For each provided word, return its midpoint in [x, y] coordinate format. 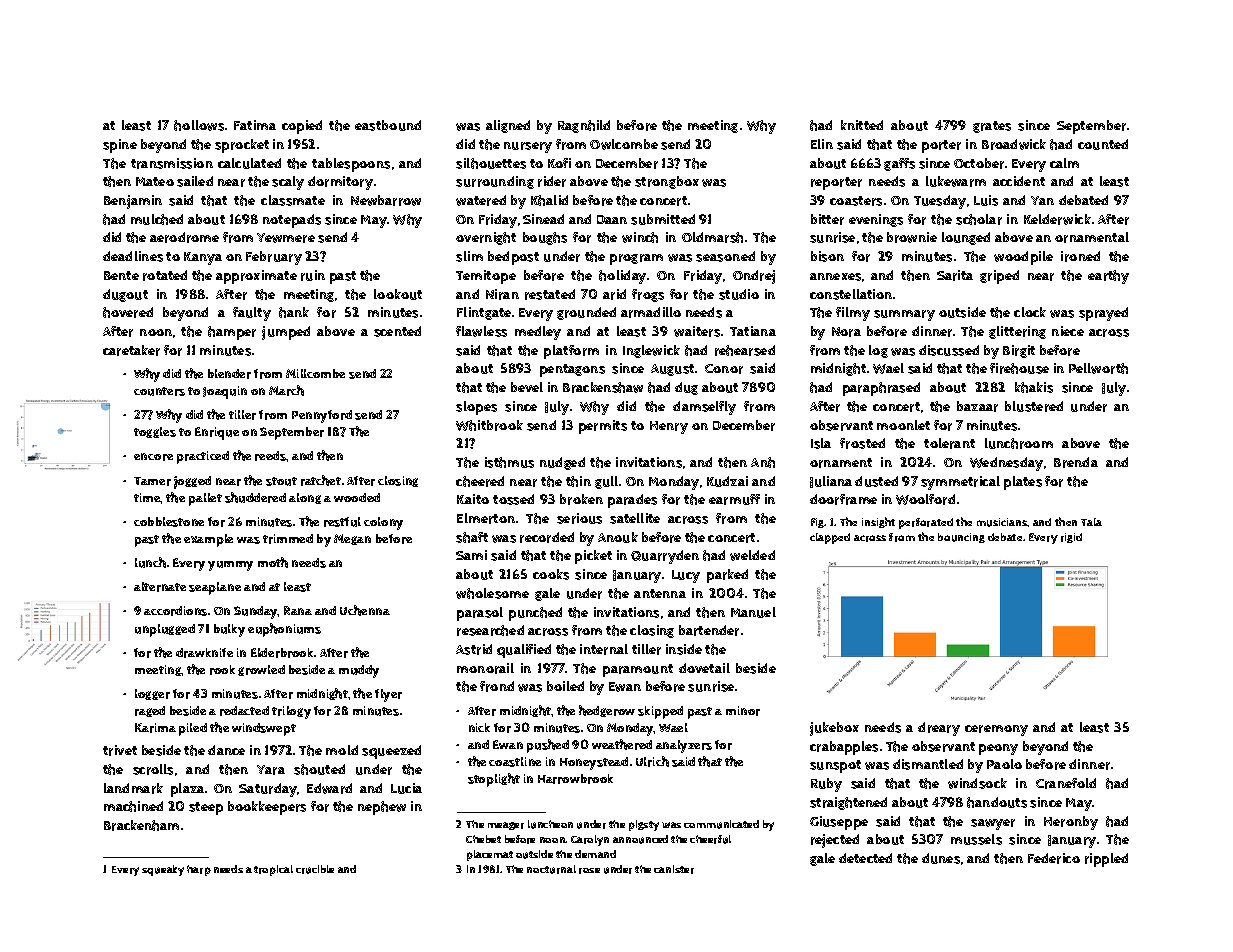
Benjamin [133, 202]
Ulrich [652, 761]
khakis [1034, 387]
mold [342, 750]
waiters [697, 331]
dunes [941, 858]
